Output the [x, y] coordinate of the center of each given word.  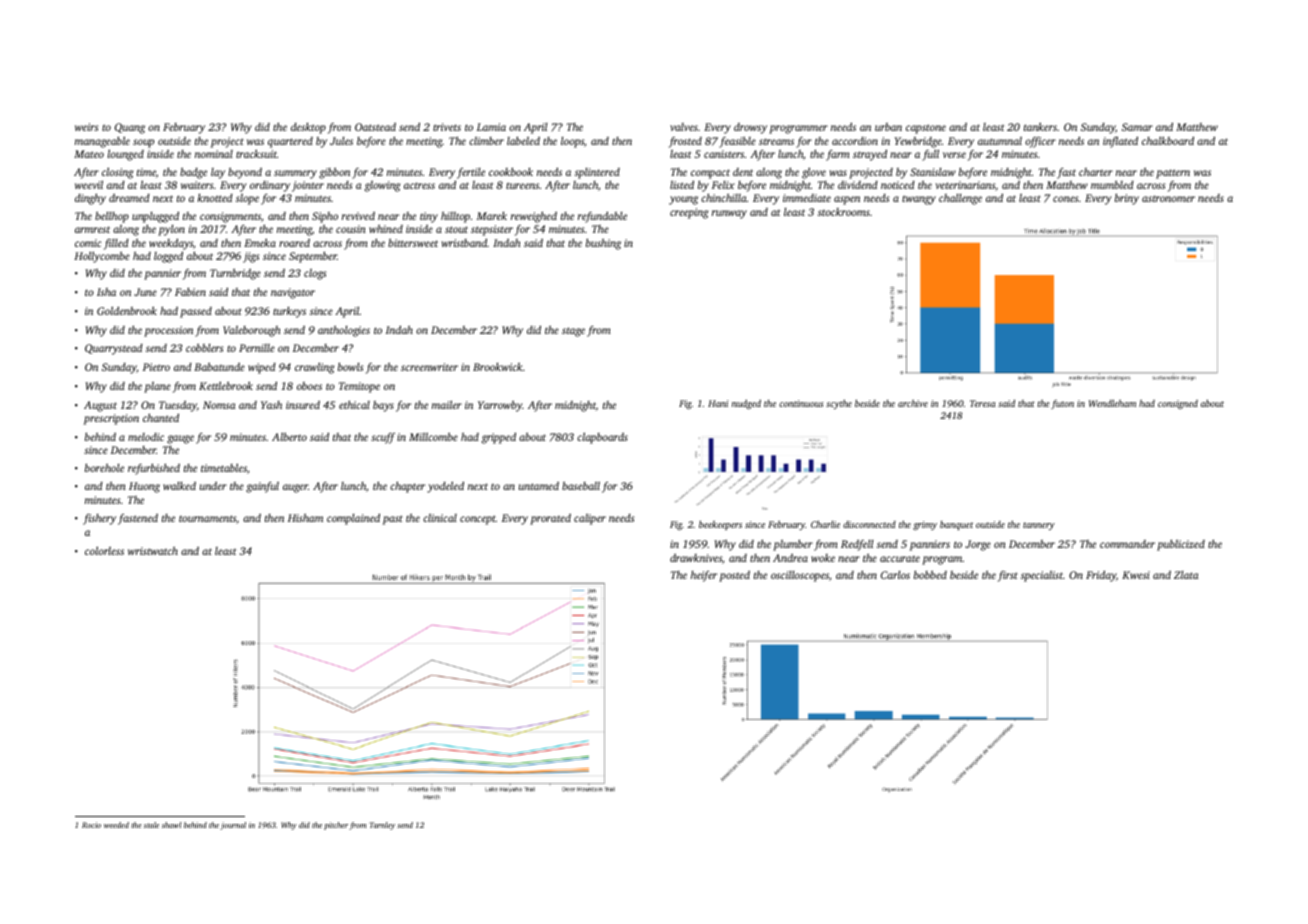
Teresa [983, 403]
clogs [315, 274]
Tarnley [382, 826]
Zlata [1186, 575]
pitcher [336, 826]
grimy [925, 525]
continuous [801, 403]
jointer [308, 186]
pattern [1173, 174]
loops [572, 142]
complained [353, 519]
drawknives [696, 557]
